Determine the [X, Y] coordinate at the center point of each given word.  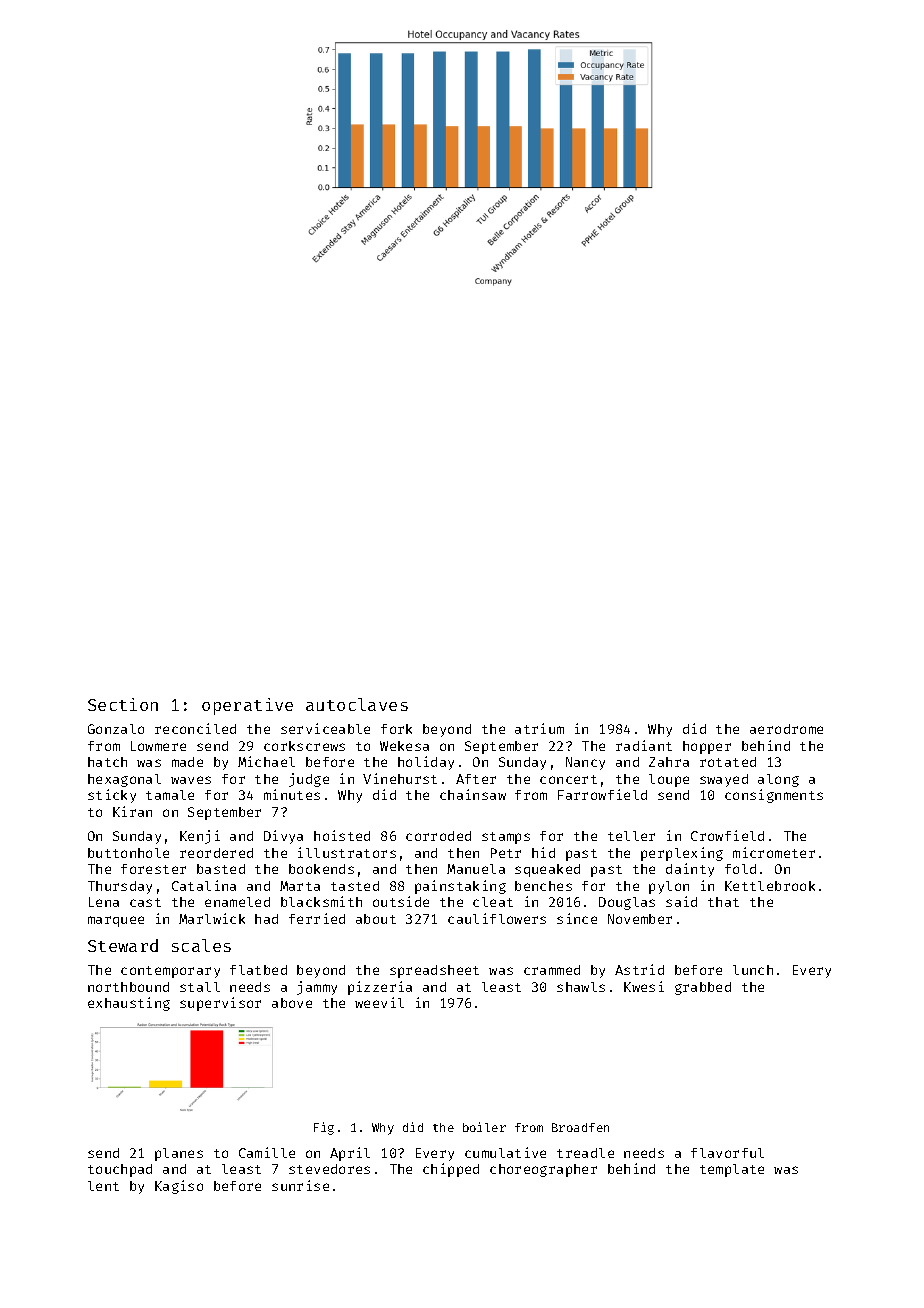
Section [123, 704]
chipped [451, 1170]
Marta [300, 886]
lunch [753, 970]
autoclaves [357, 704]
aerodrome [786, 729]
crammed [552, 970]
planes [179, 1154]
